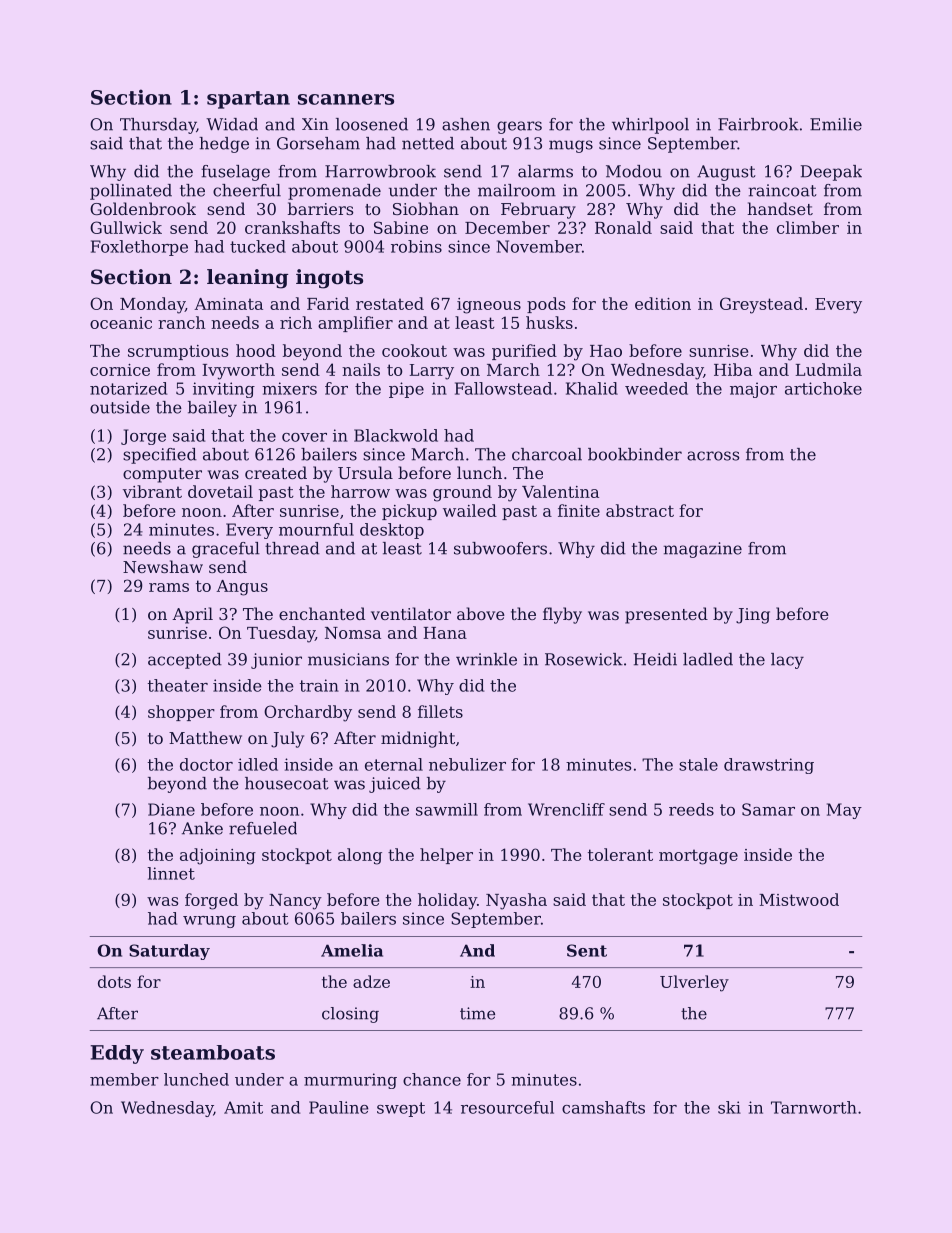  Describe the element at coordinates (163, 566) in the screenshot. I see `Newshaw` at that location.
